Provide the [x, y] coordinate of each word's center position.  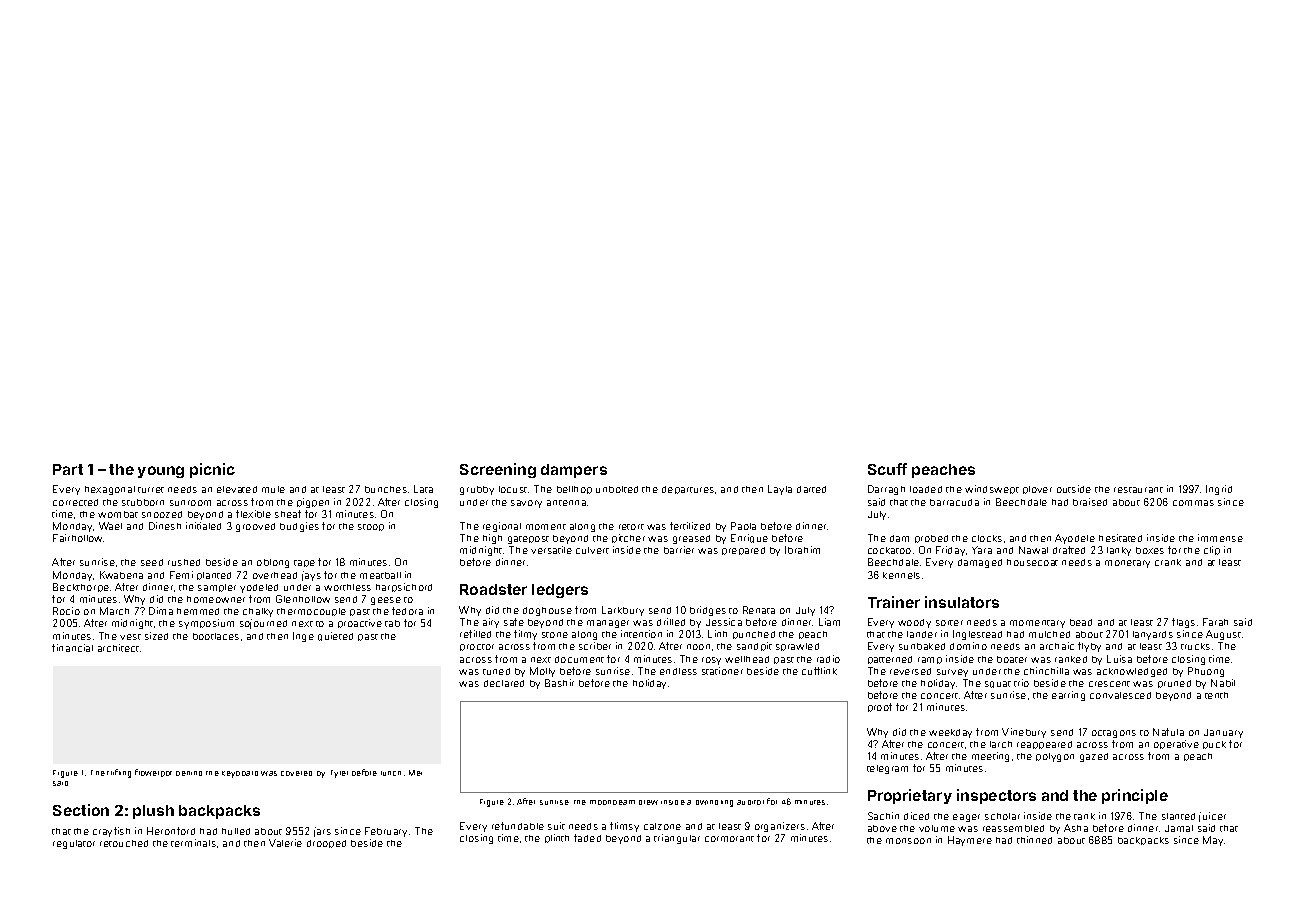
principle [1135, 796]
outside [1074, 489]
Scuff [887, 469]
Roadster [493, 589]
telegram [887, 769]
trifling [119, 773]
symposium [206, 624]
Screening [498, 470]
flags [1183, 623]
